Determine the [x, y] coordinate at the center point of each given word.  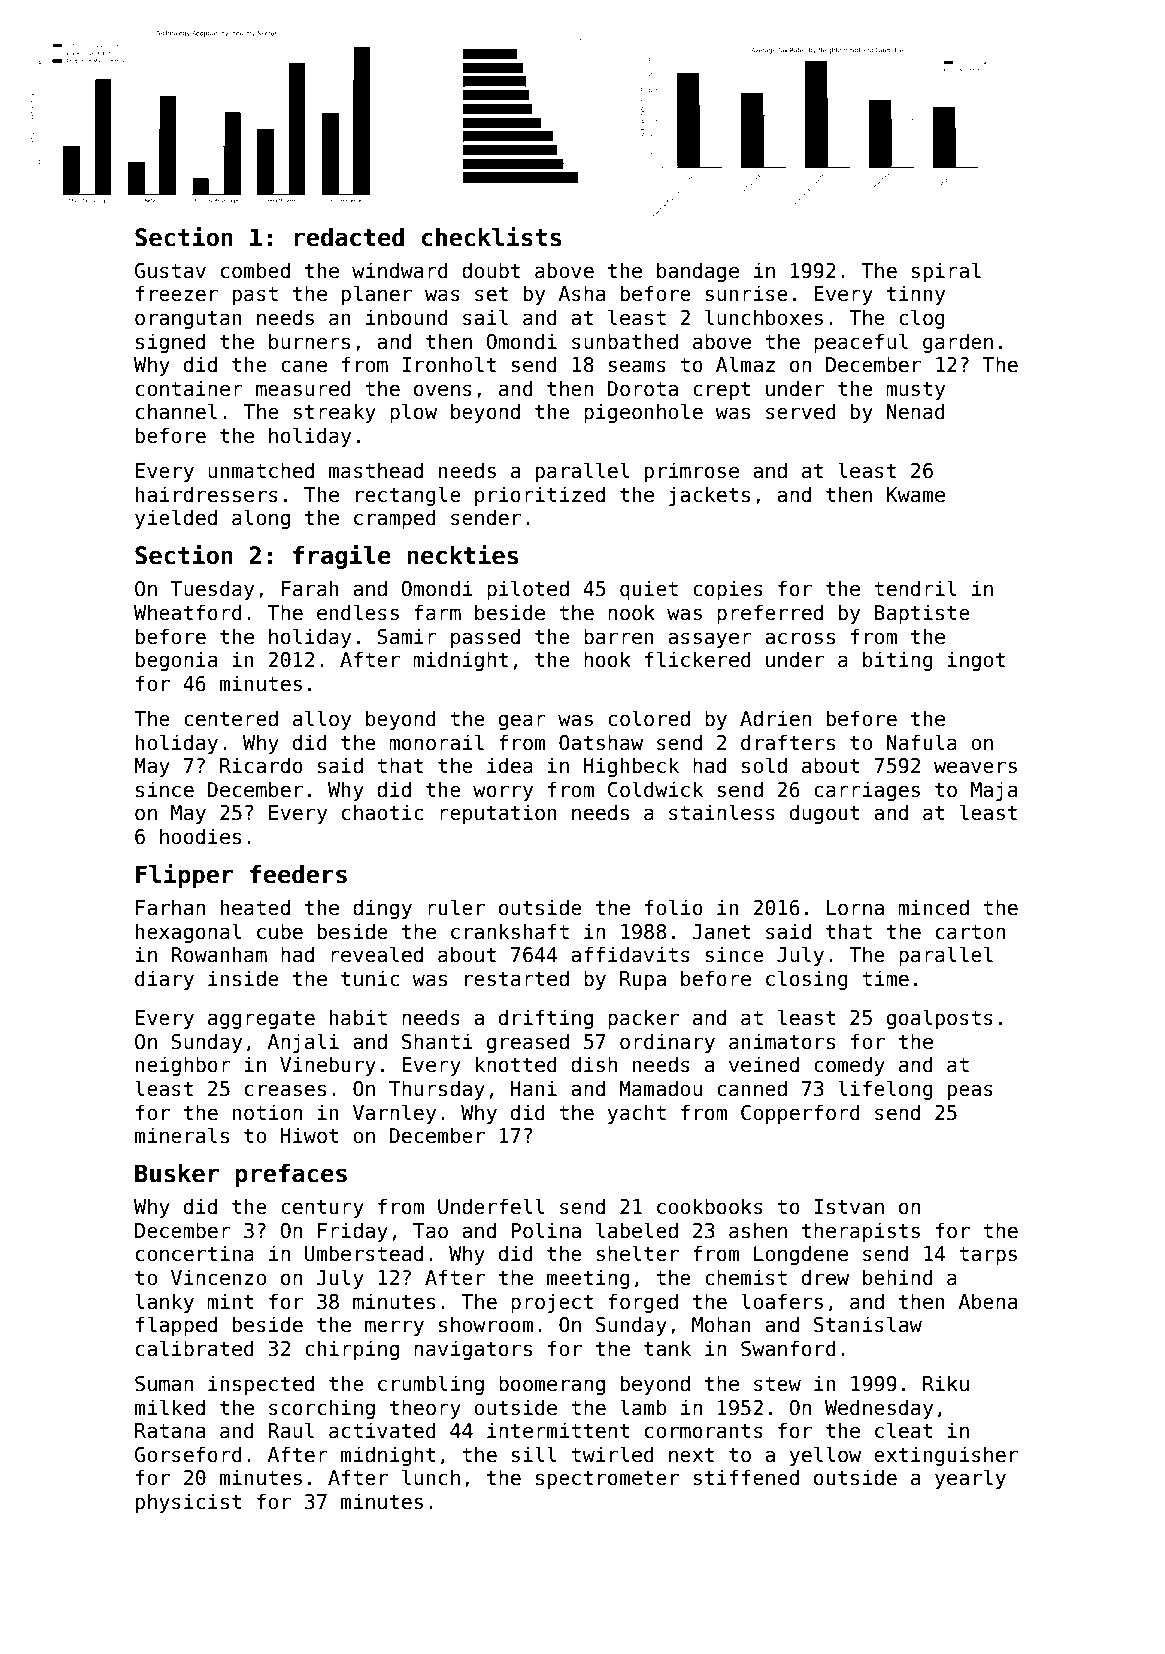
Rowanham [219, 954]
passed [485, 638]
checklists [491, 236]
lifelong [885, 1090]
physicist [188, 1503]
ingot [976, 661]
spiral [946, 272]
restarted [517, 978]
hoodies [200, 836]
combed [255, 270]
